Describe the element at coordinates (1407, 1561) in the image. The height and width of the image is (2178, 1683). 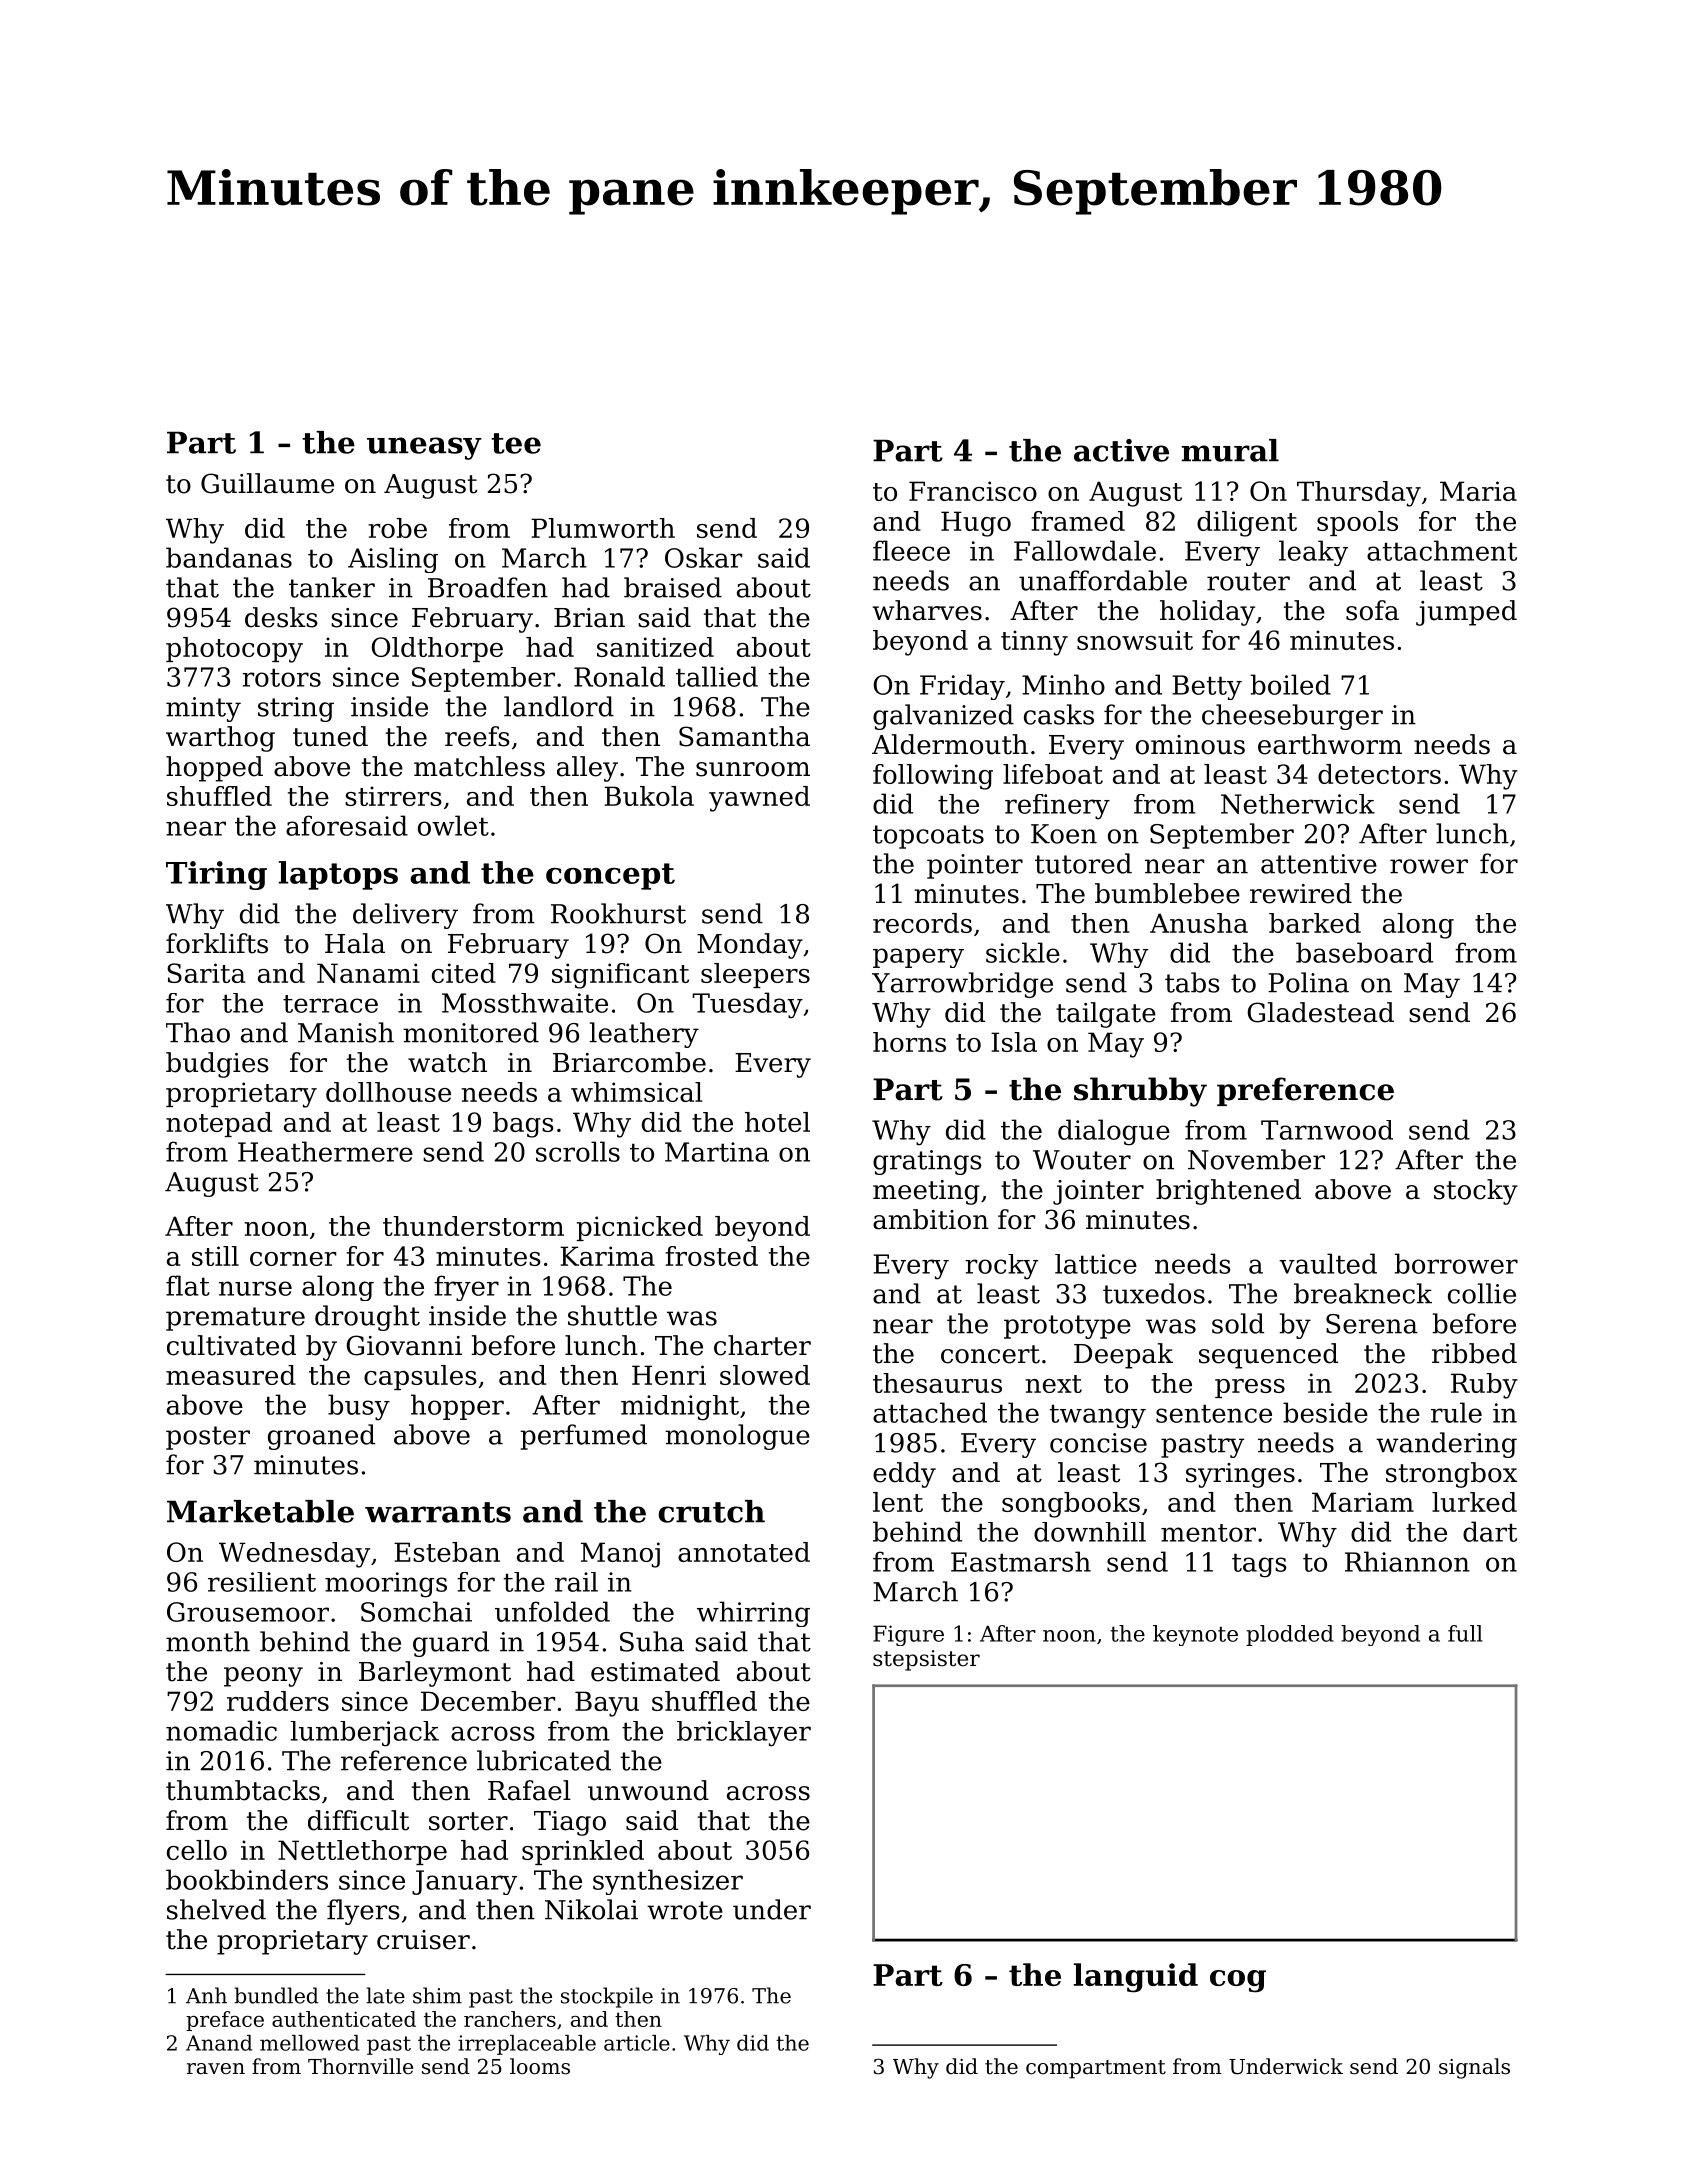
I see `Rhiannon` at that location.
